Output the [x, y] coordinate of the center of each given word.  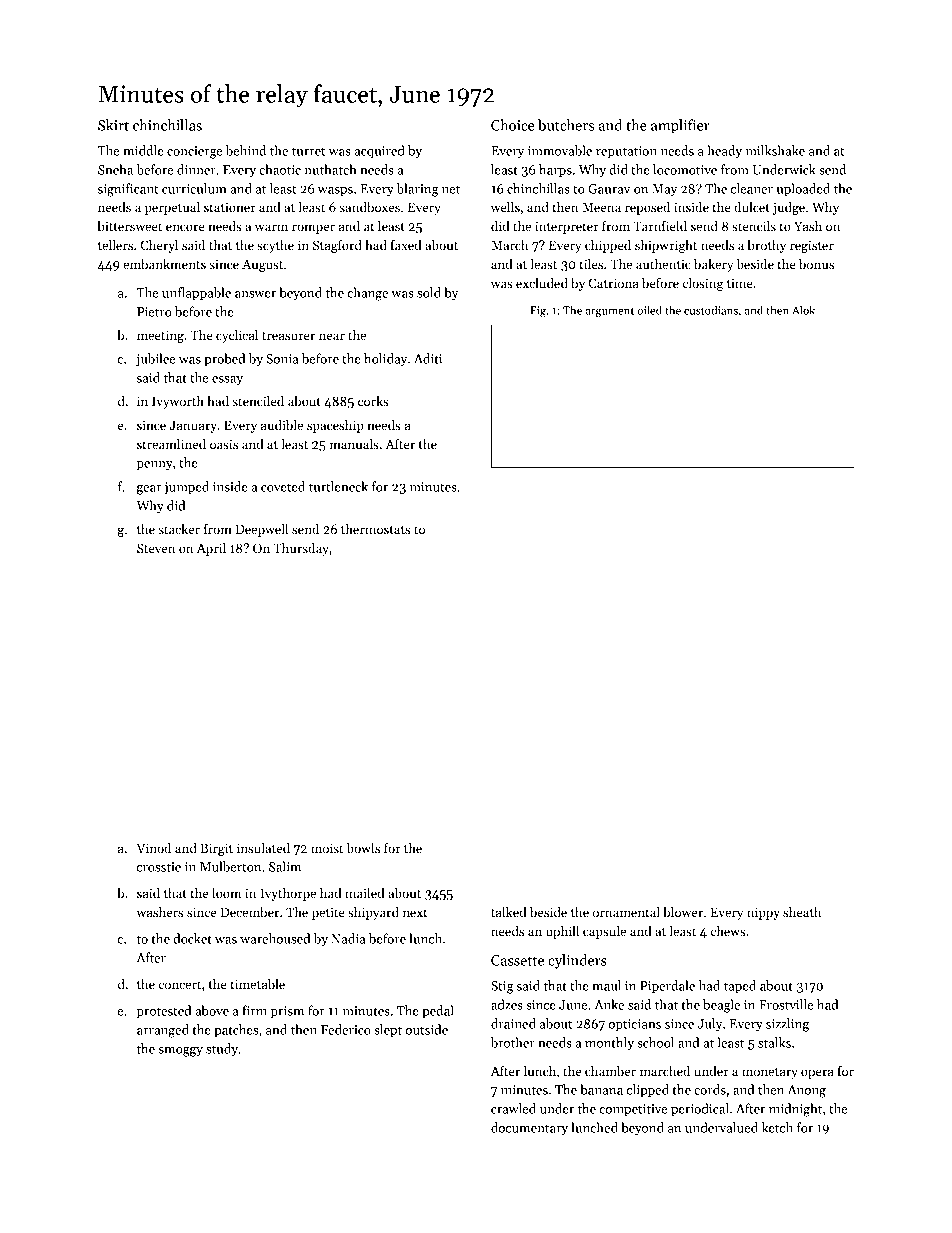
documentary [529, 1128]
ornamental [626, 912]
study [222, 1049]
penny [155, 466]
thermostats [375, 529]
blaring [417, 190]
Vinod [154, 848]
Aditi [428, 358]
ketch [777, 1127]
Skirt [113, 125]
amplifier [680, 126]
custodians [711, 310]
